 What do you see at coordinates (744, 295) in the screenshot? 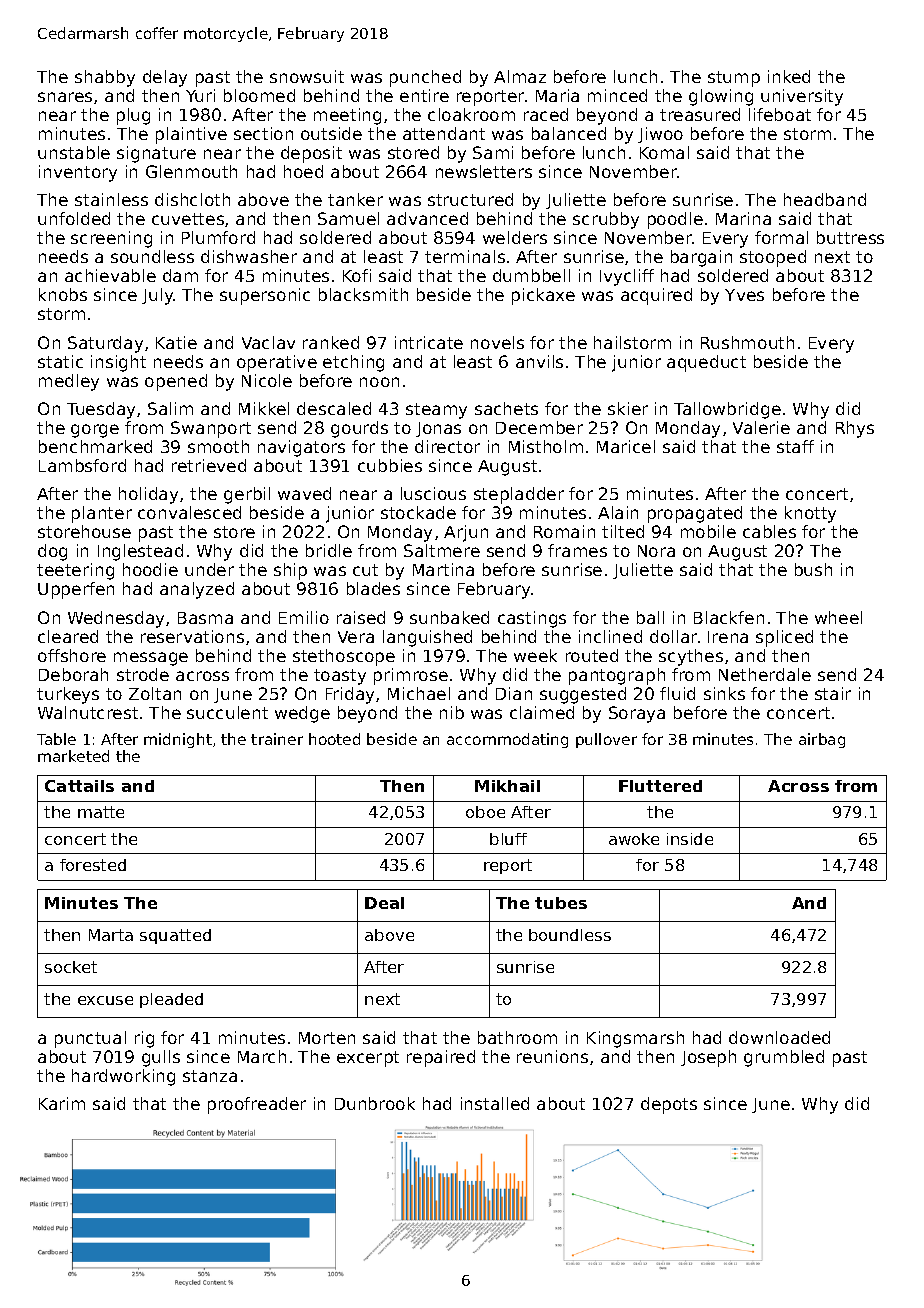
I see `Yves` at bounding box center [744, 295].
